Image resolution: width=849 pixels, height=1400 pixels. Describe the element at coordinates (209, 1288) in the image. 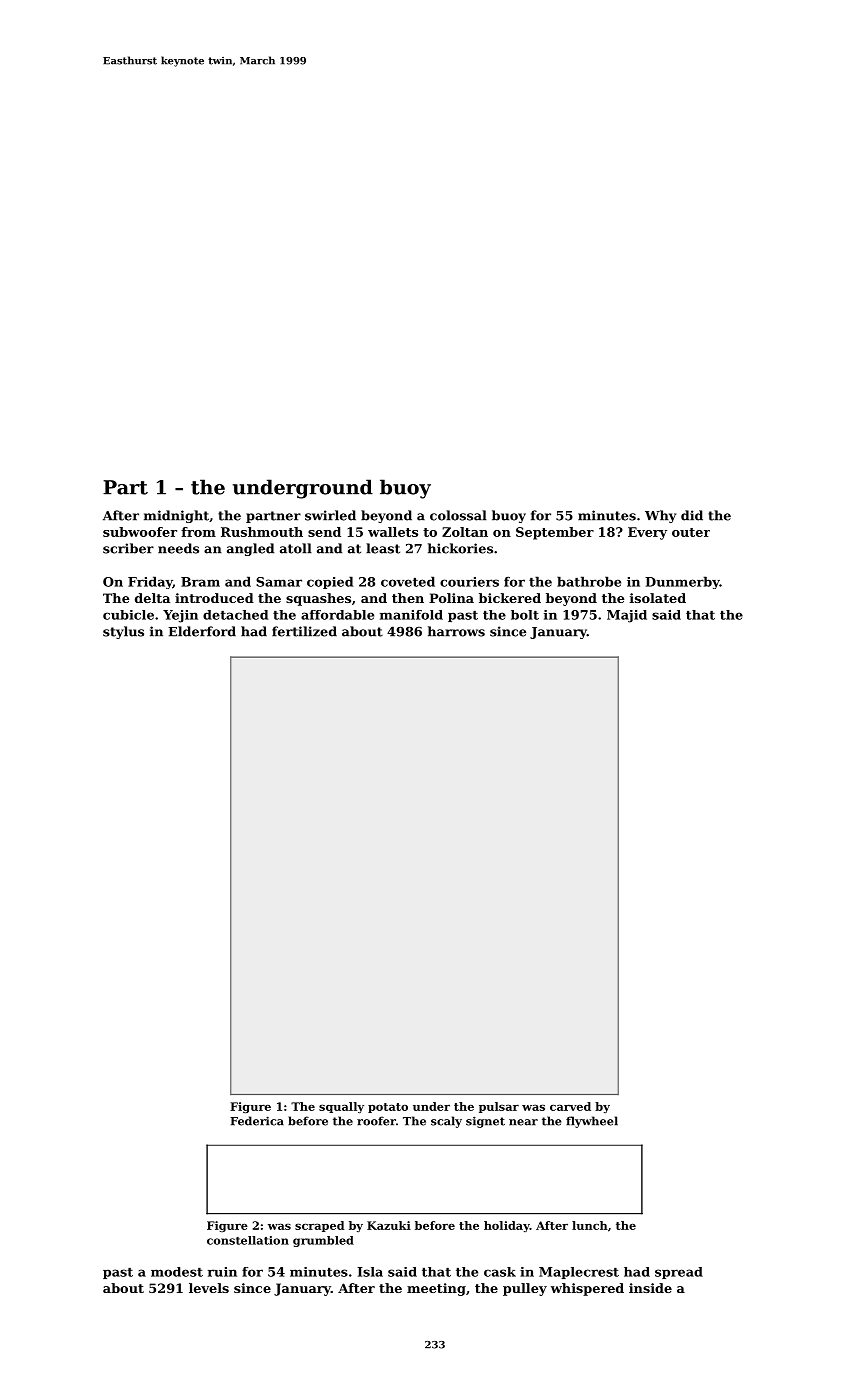

I see `levels` at that location.
